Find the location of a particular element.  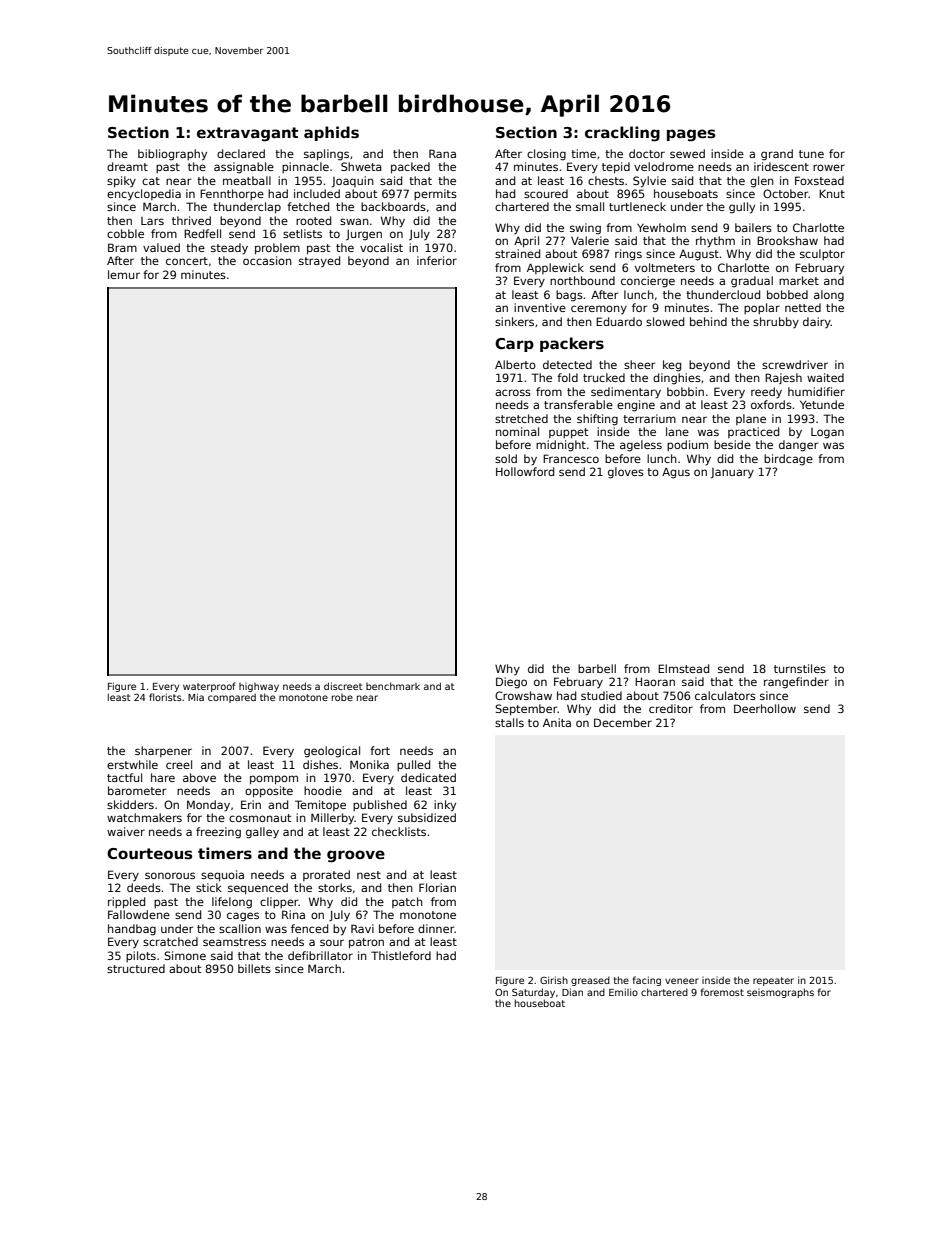

billets is located at coordinates (254, 968).
